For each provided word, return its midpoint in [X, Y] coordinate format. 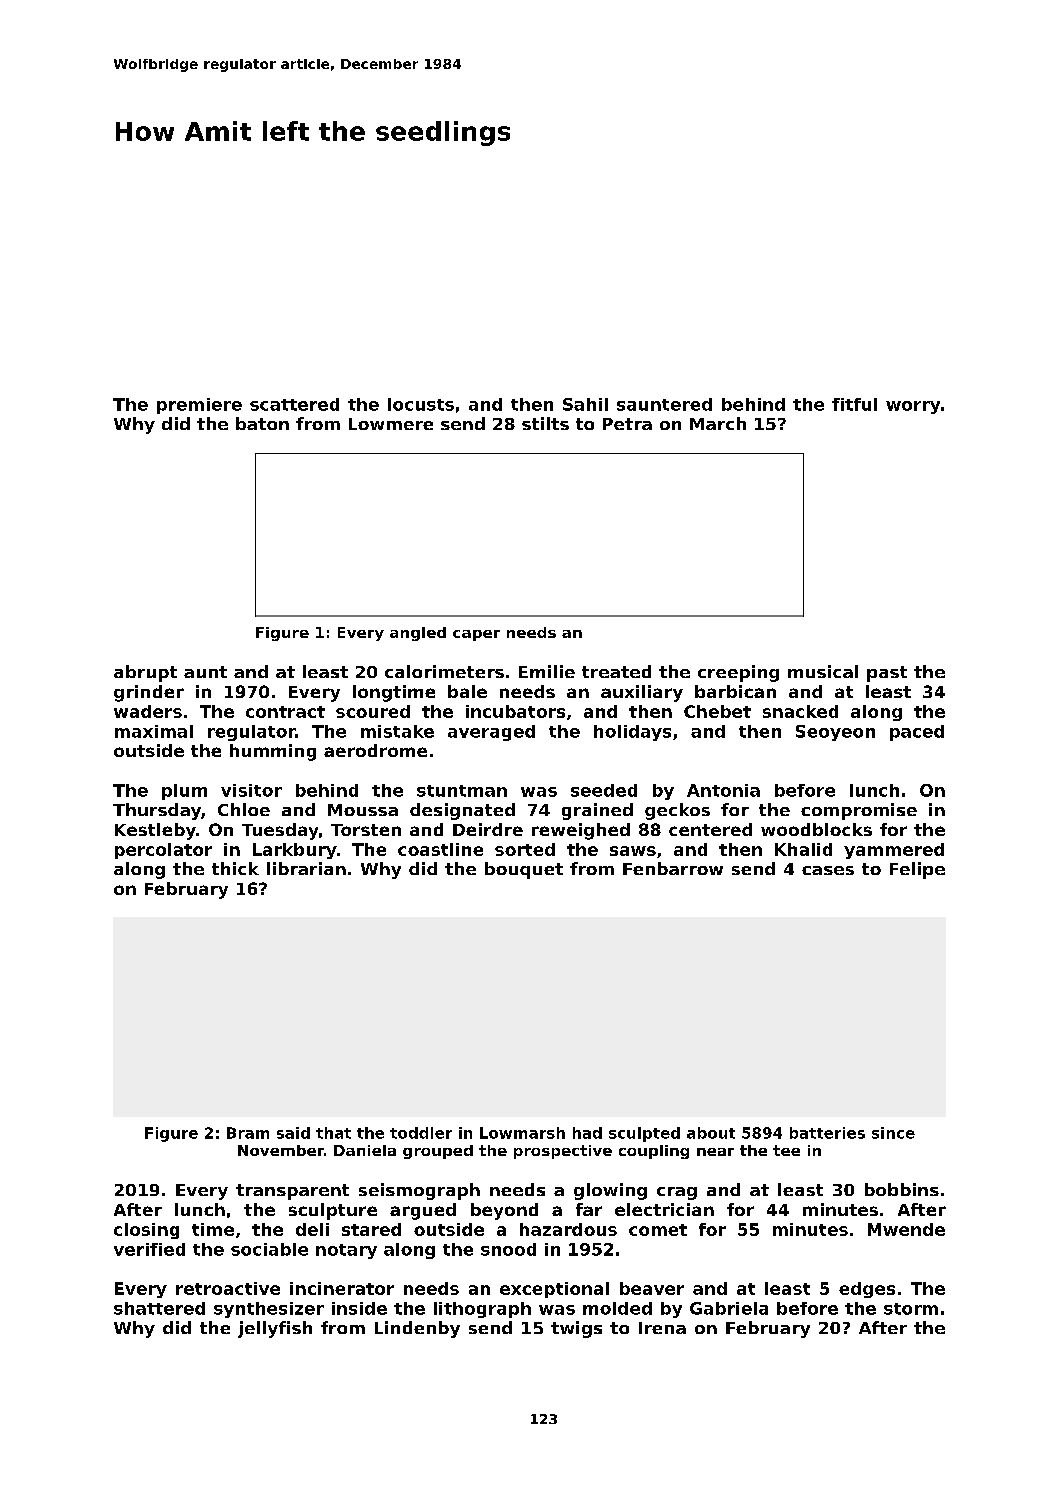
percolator [163, 851]
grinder [149, 693]
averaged [491, 733]
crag [677, 1193]
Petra [627, 424]
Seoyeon [835, 733]
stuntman [462, 791]
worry [913, 407]
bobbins [902, 1189]
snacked [800, 711]
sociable [269, 1249]
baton [262, 423]
